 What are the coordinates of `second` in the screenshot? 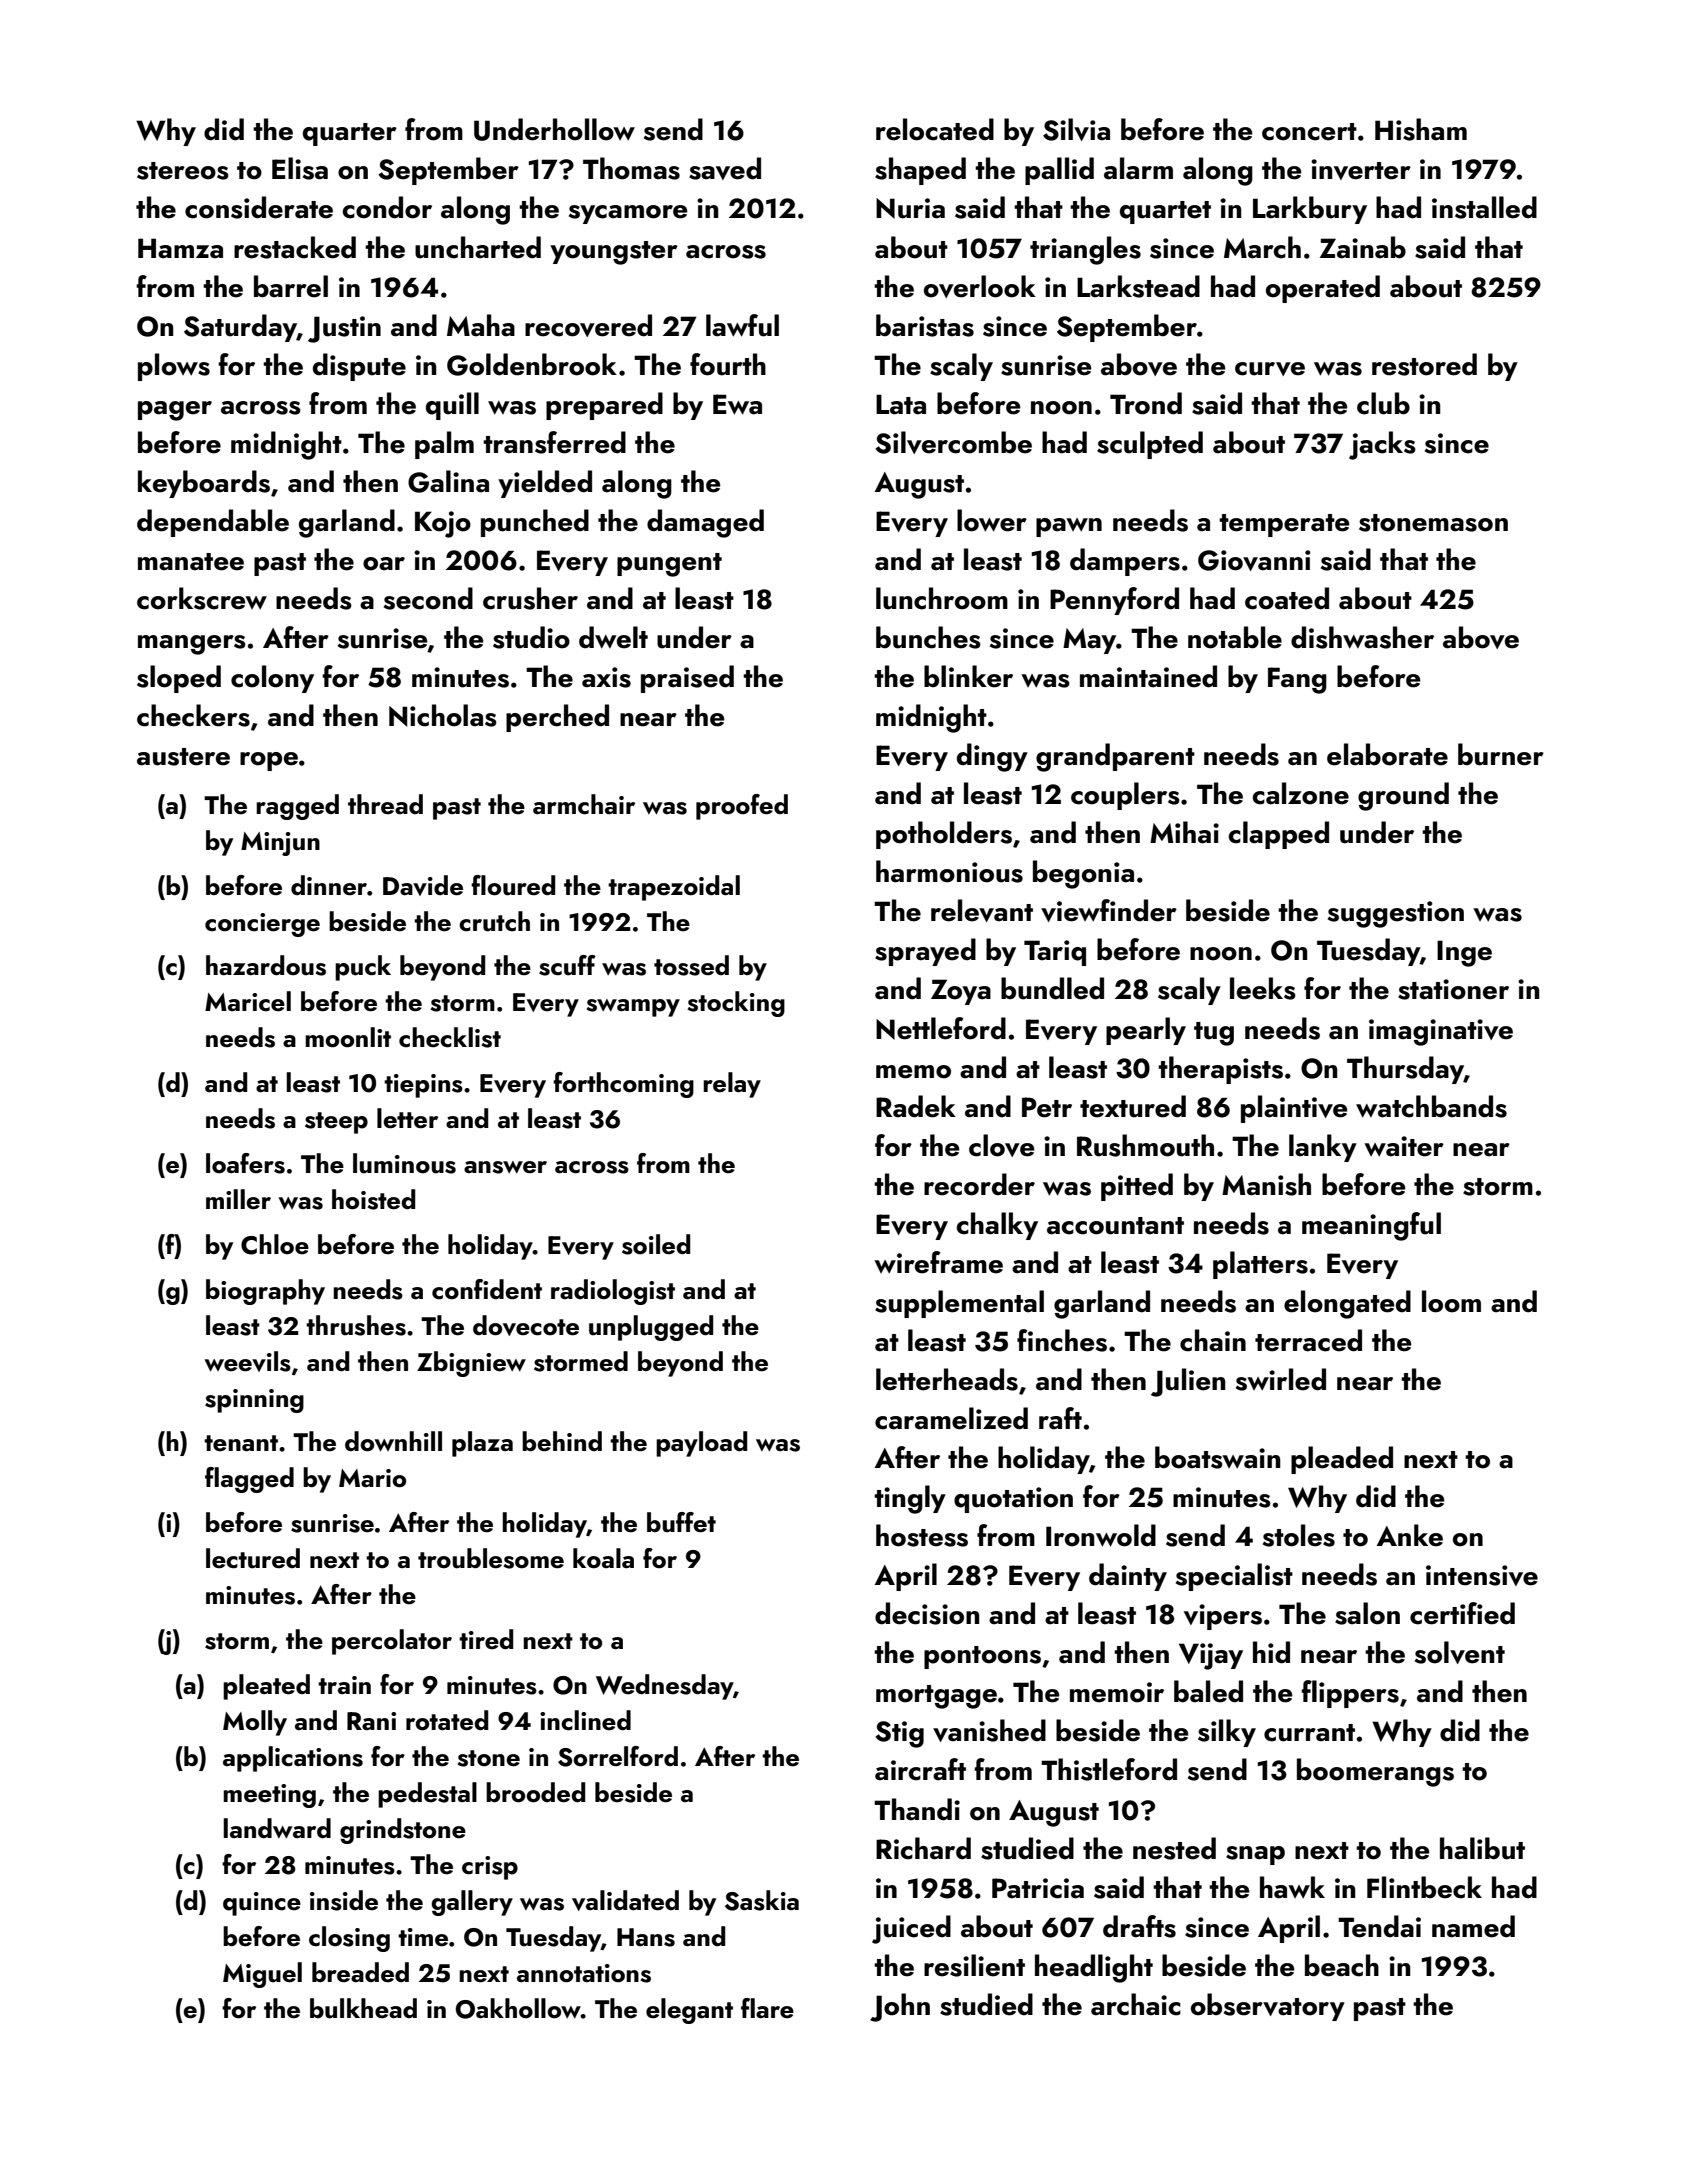 It's located at (428, 598).
